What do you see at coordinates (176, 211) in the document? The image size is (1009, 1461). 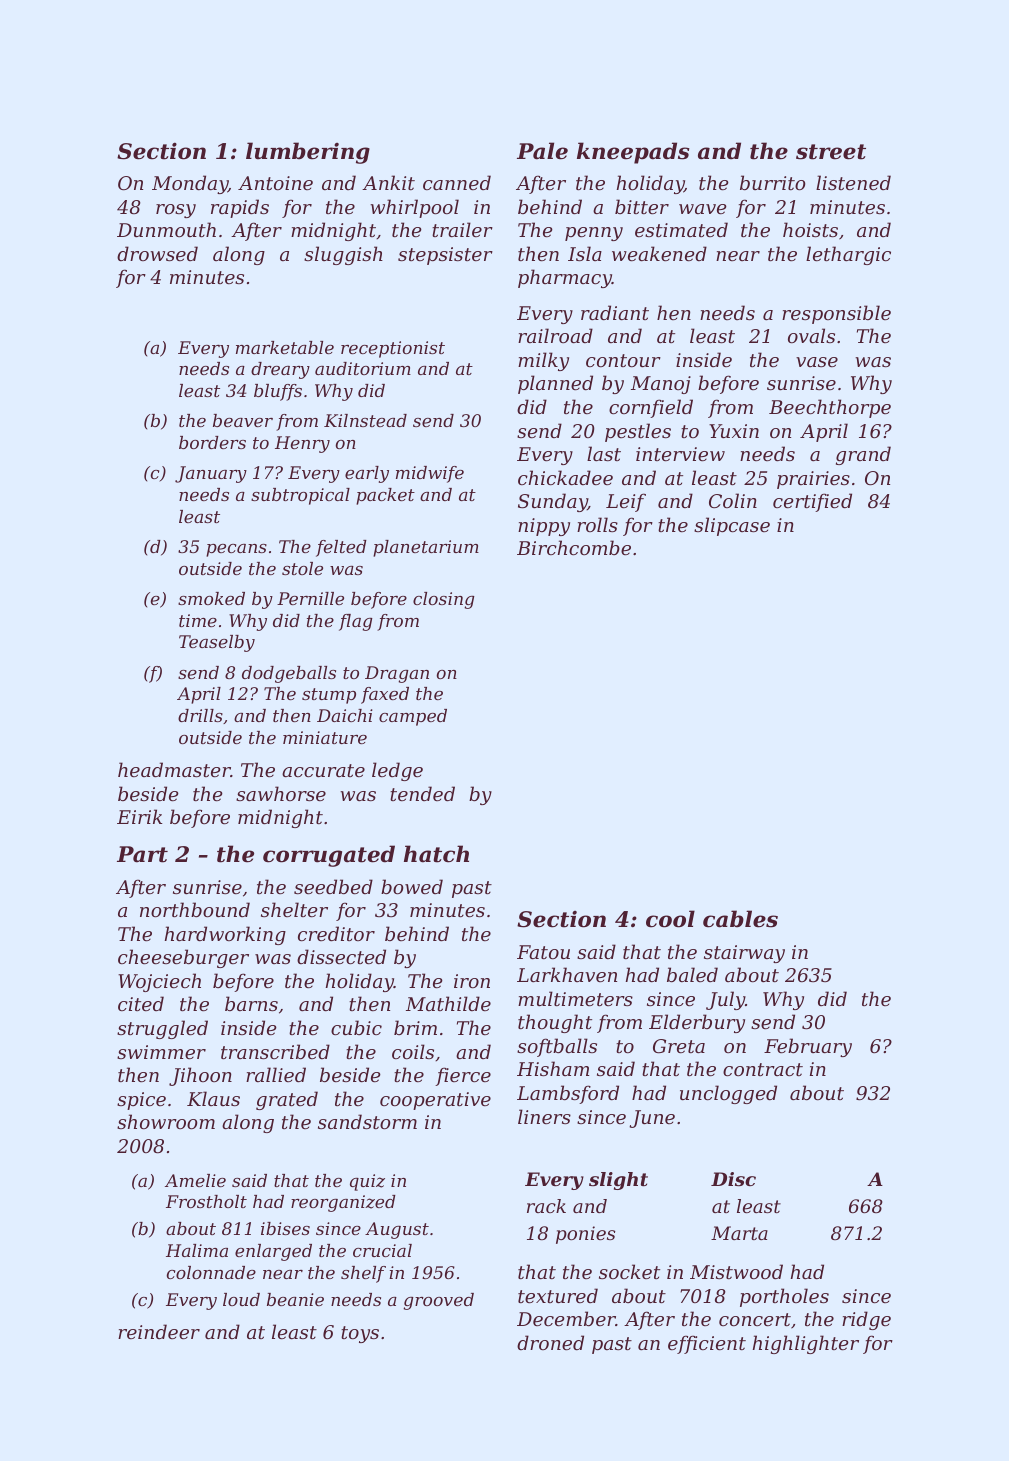 I see `rosy` at bounding box center [176, 211].
